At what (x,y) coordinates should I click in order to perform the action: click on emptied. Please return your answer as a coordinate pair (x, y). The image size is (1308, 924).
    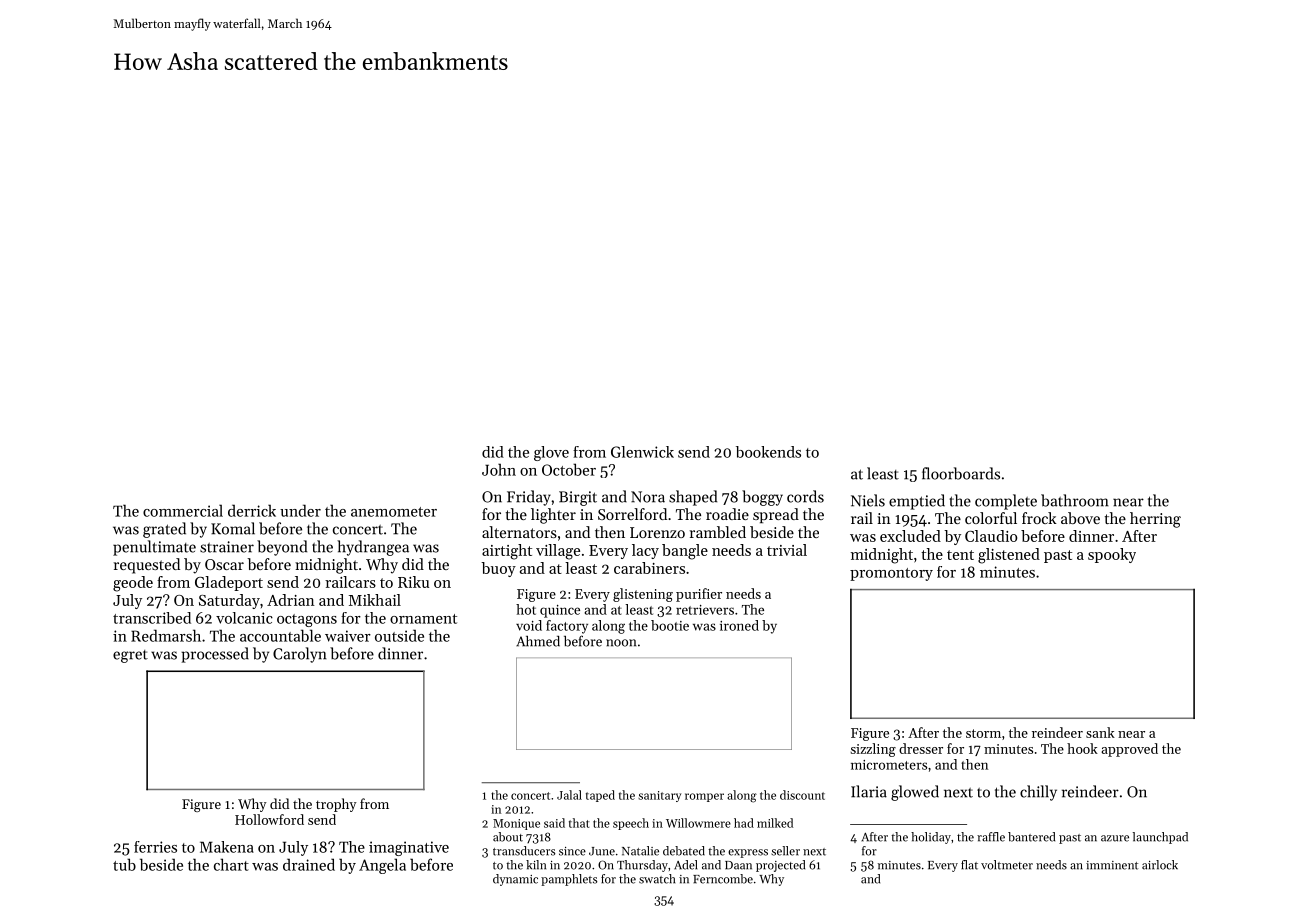
    Looking at the image, I should click on (917, 502).
